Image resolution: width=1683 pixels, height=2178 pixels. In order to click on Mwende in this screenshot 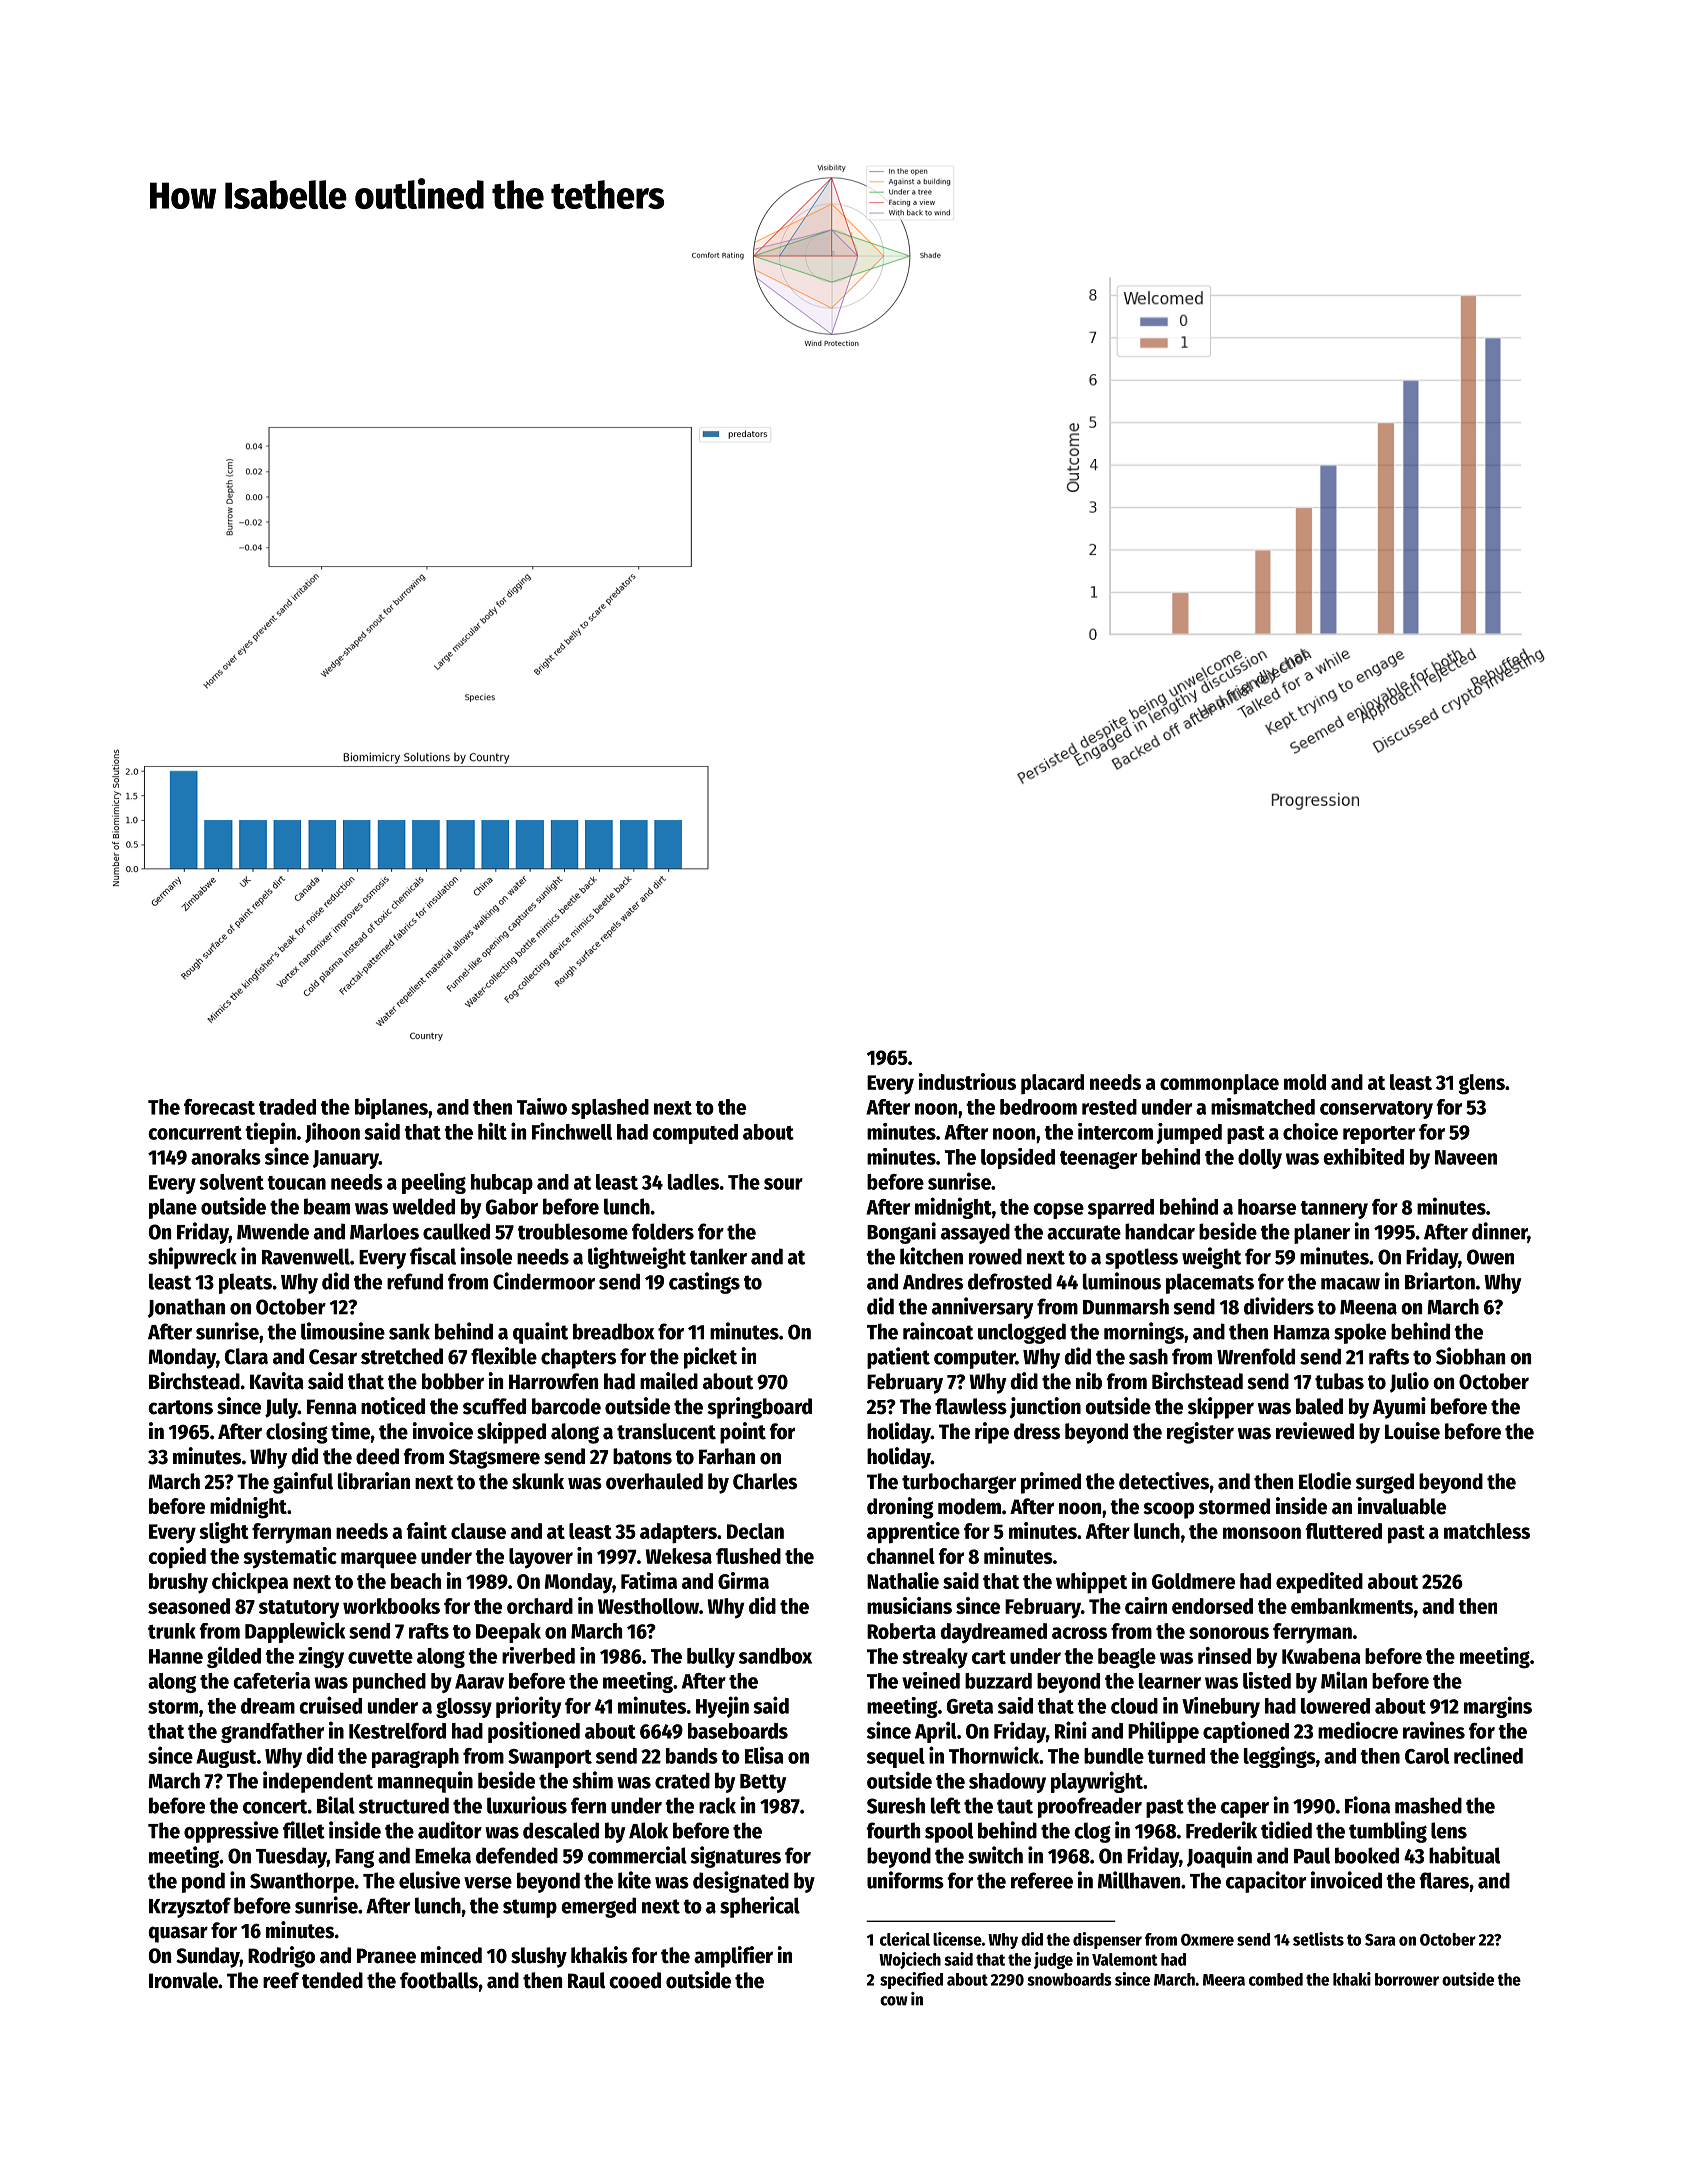, I will do `click(273, 1231)`.
